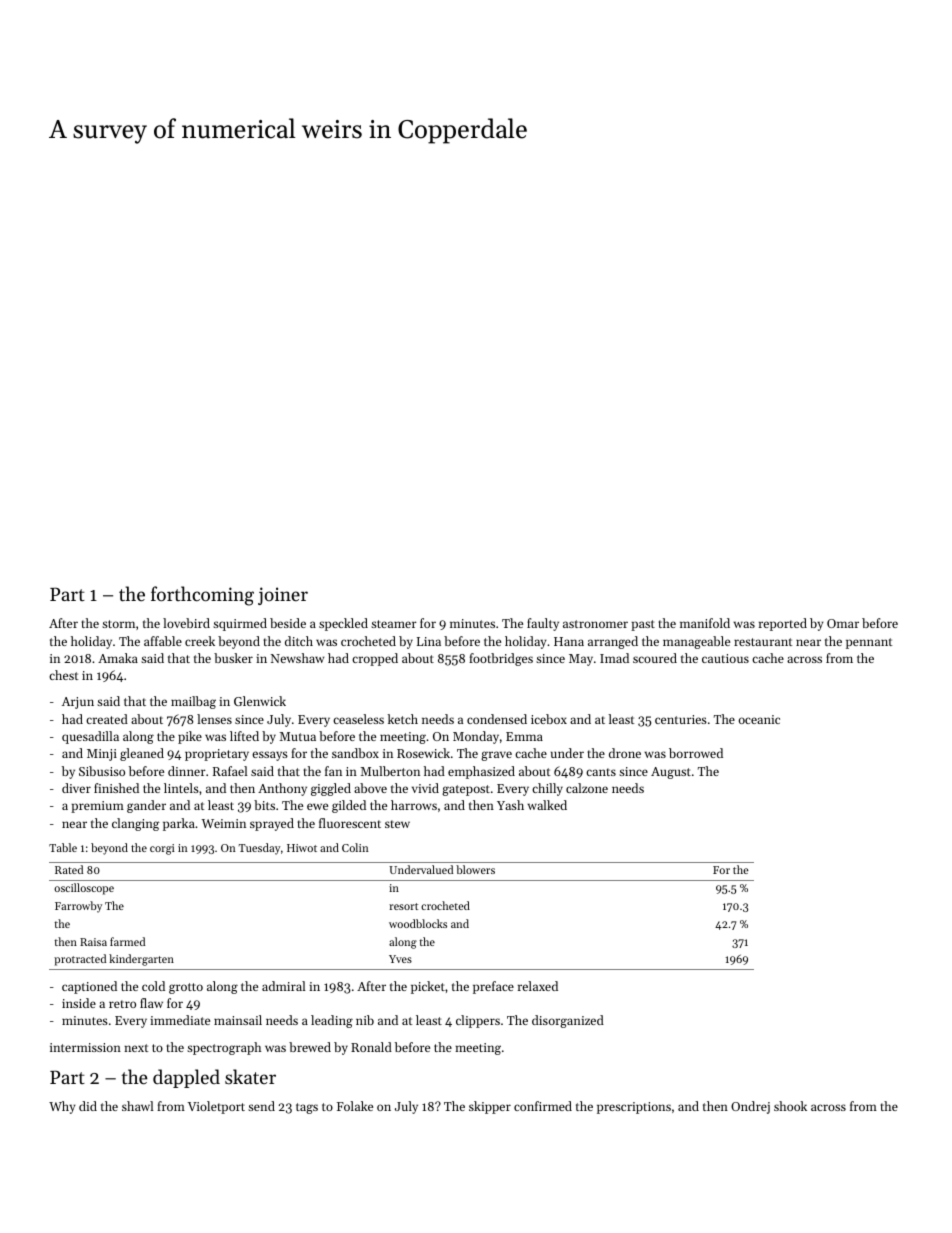 The image size is (952, 1233). What do you see at coordinates (118, 624) in the page?
I see `storm` at bounding box center [118, 624].
